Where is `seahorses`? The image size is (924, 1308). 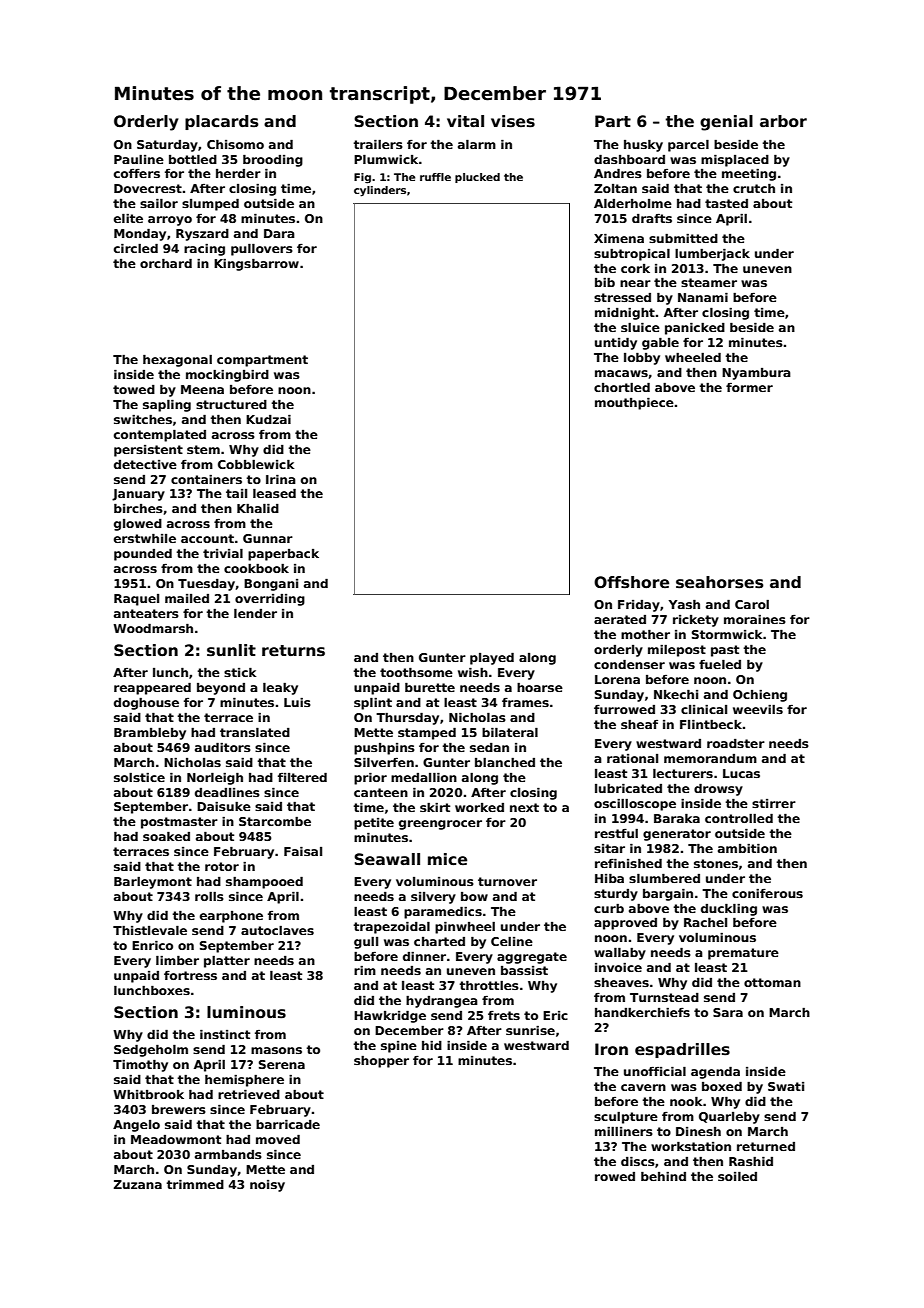
seahorses is located at coordinates (719, 582).
